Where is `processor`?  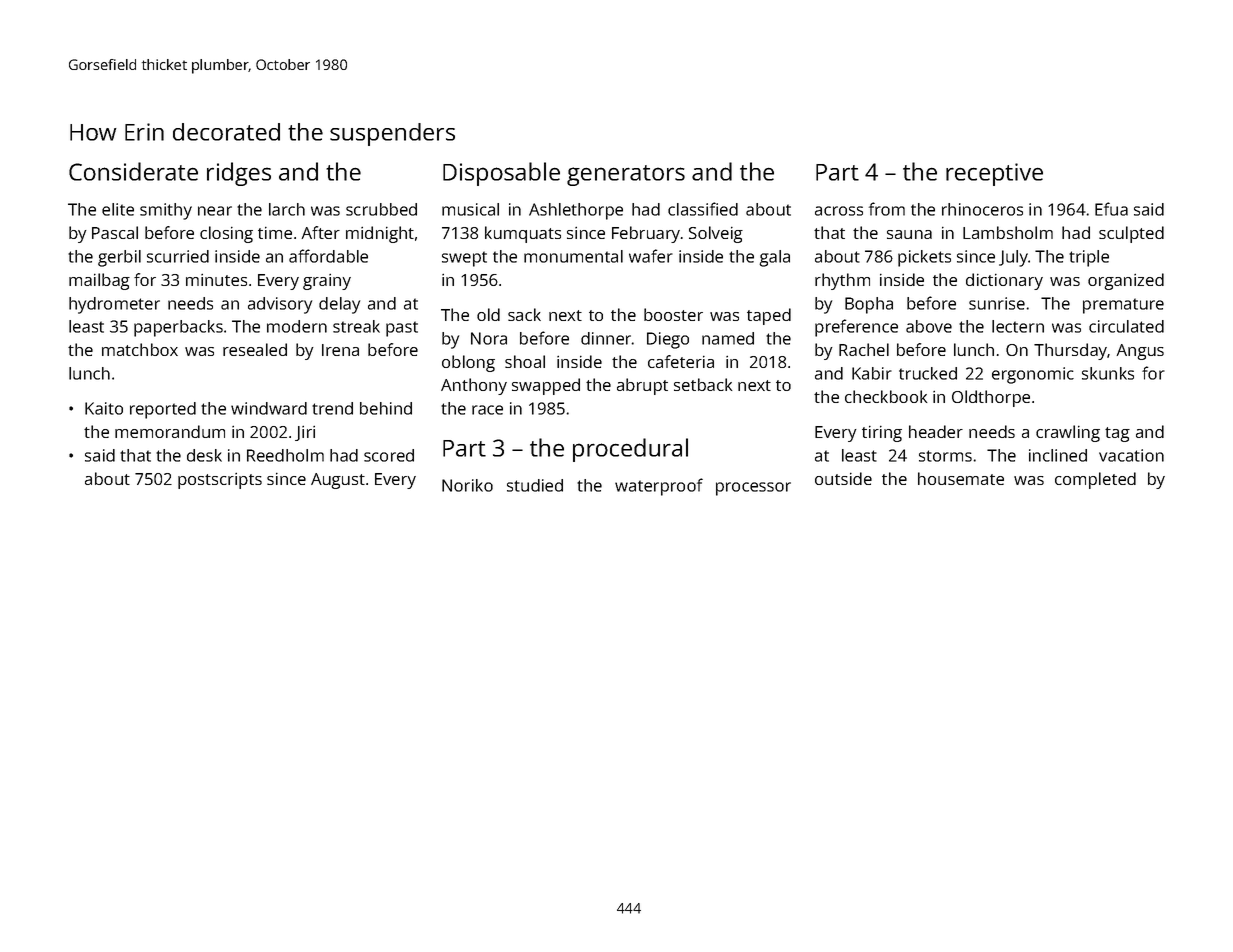
processor is located at coordinates (753, 489).
